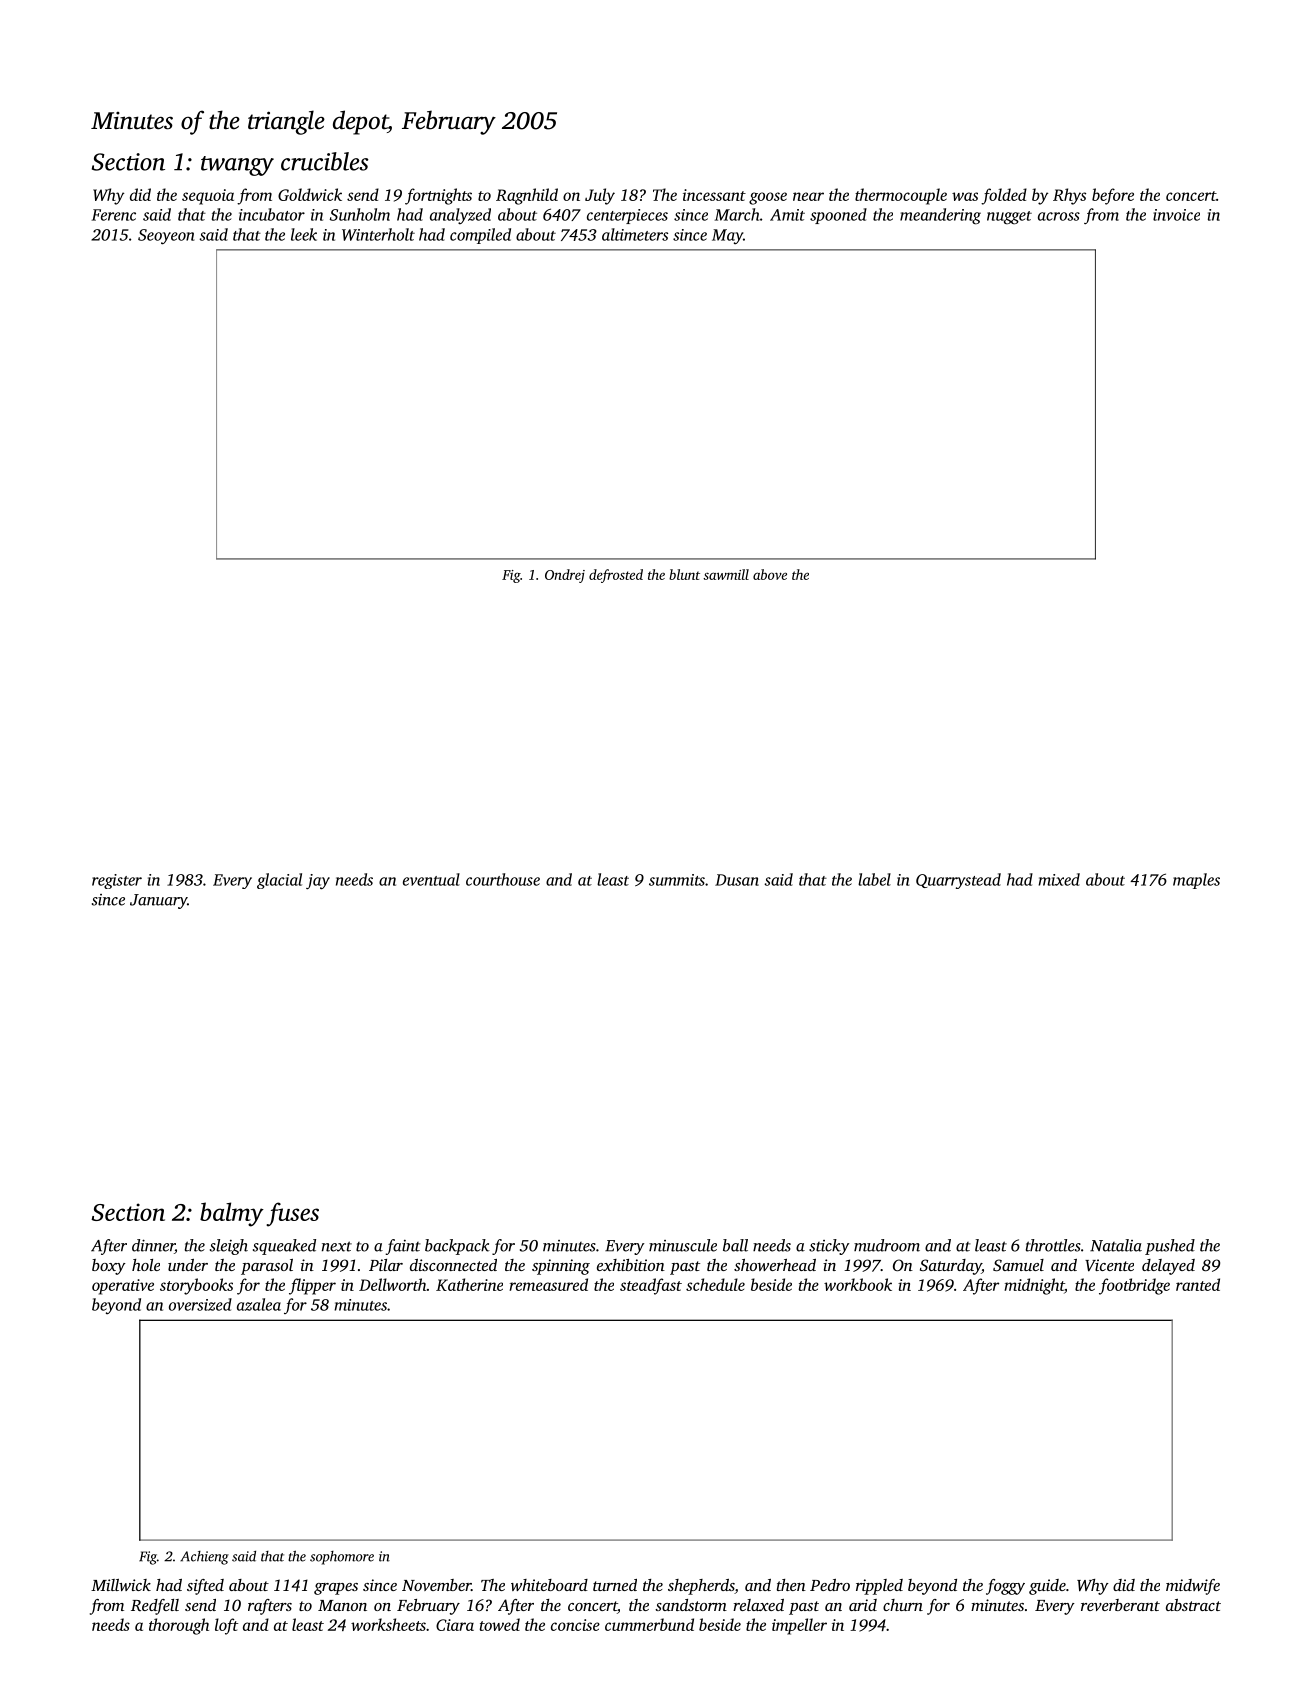  What do you see at coordinates (527, 196) in the screenshot?
I see `Ragnhild` at bounding box center [527, 196].
